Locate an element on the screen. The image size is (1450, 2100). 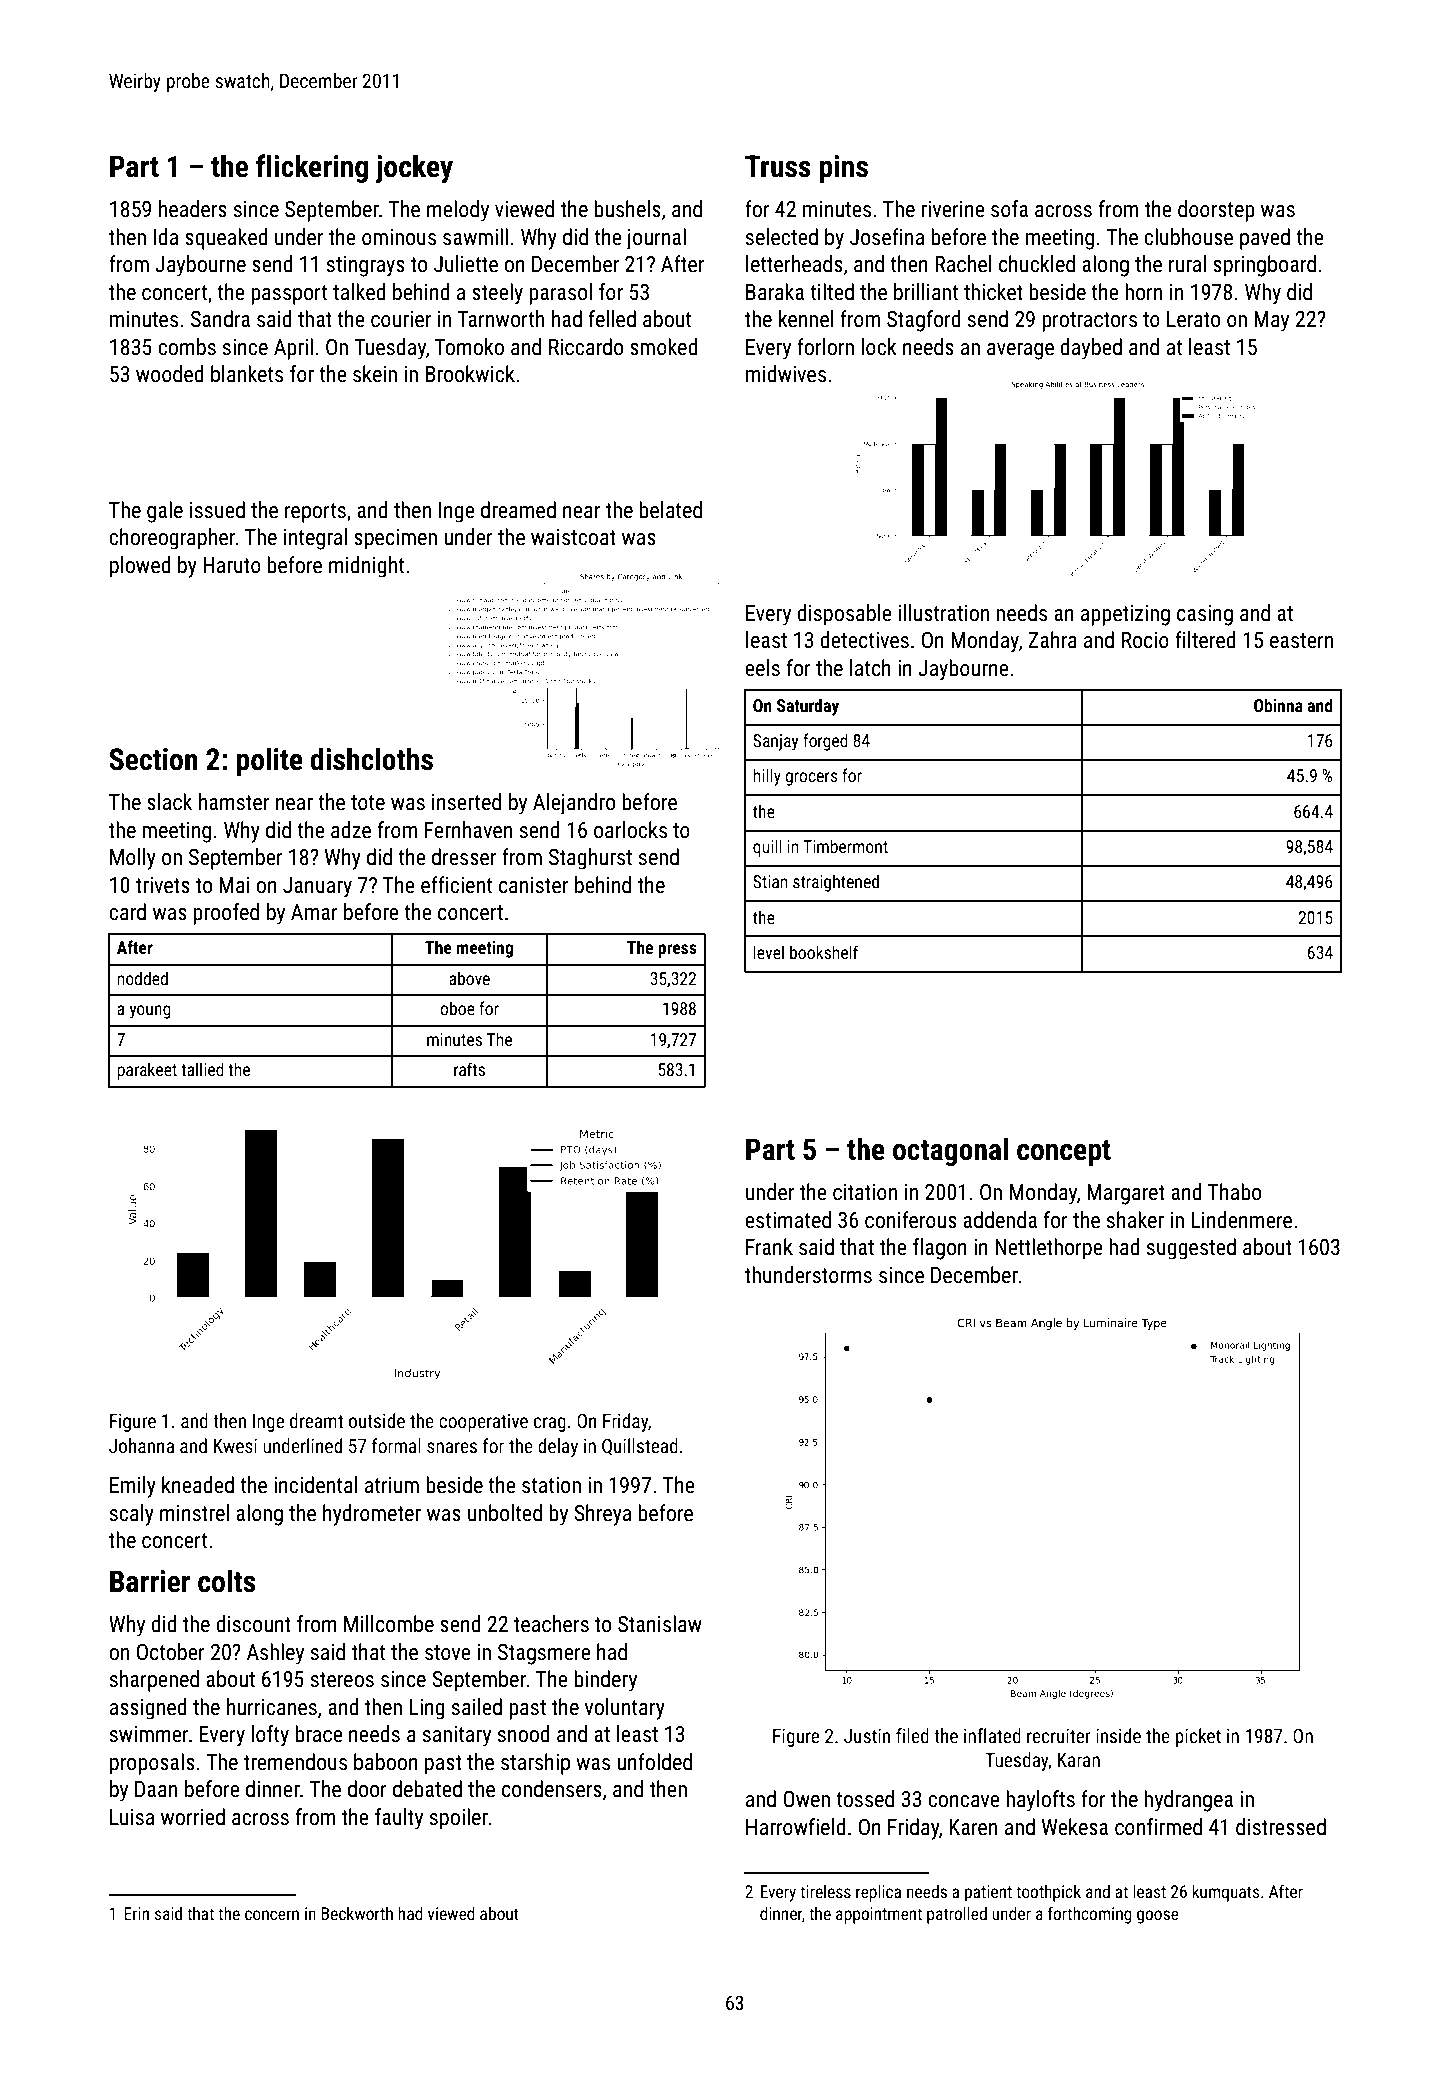
passport is located at coordinates (289, 295).
